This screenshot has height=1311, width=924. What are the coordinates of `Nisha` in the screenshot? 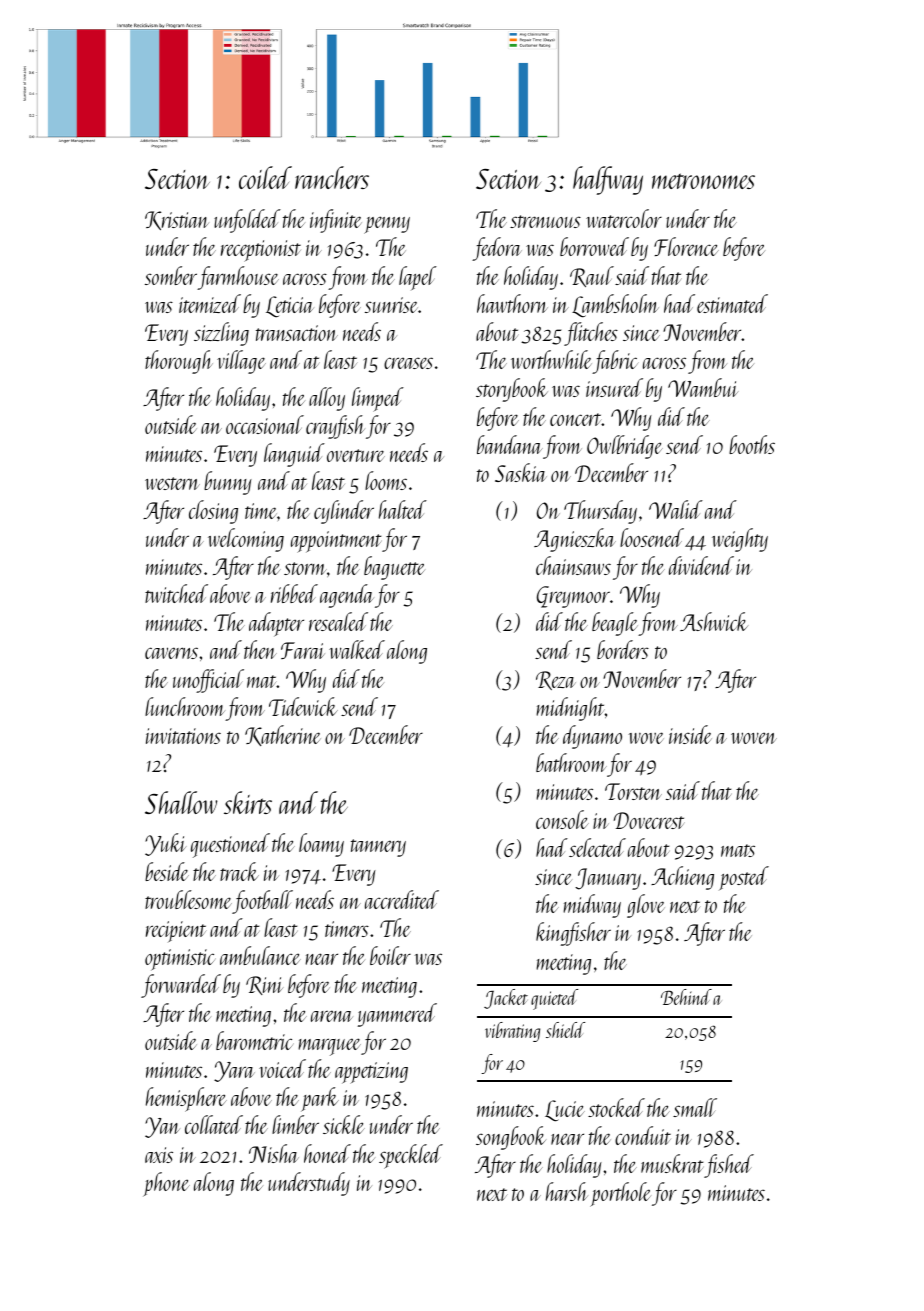 It's located at (274, 1153).
